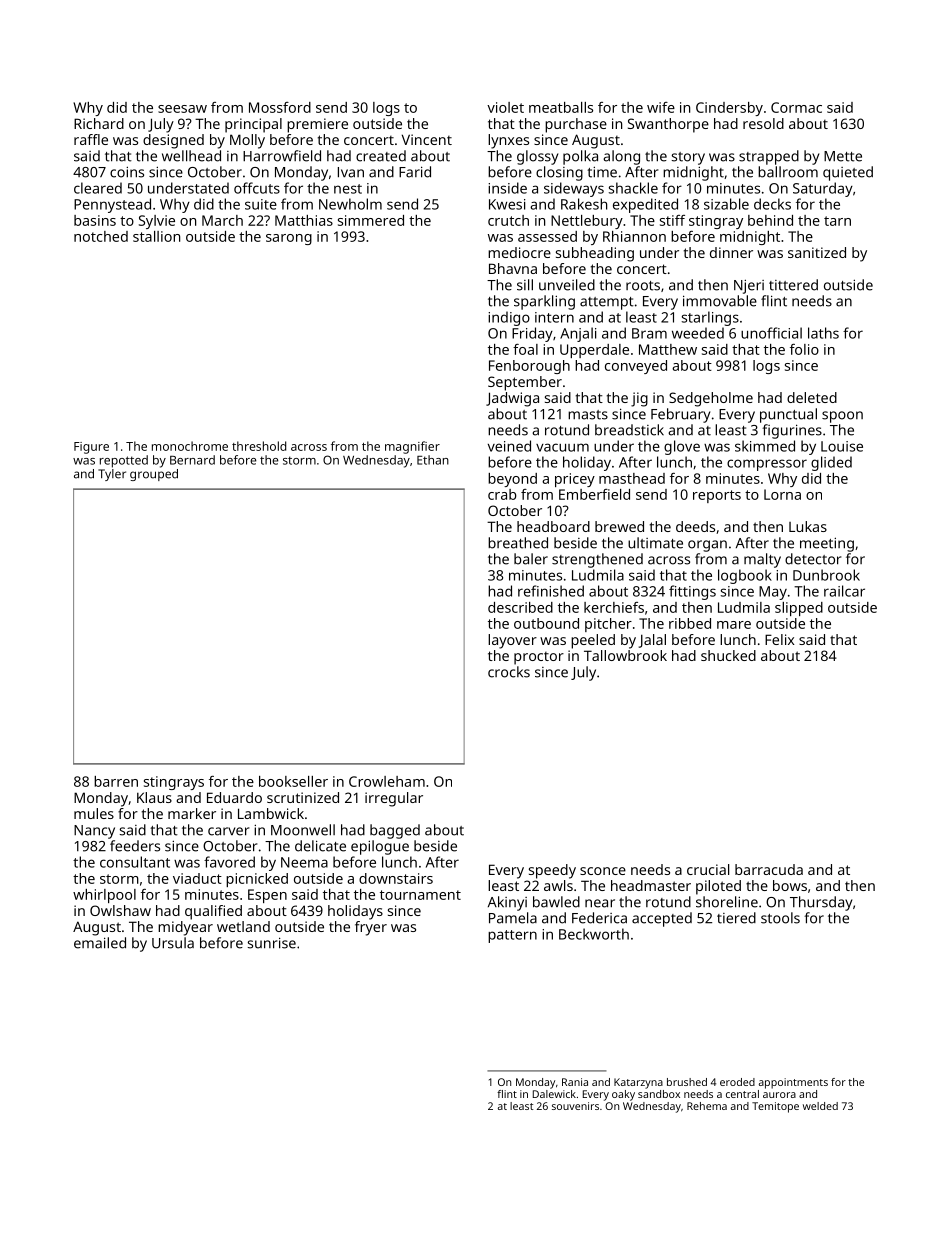  I want to click on compressor, so click(767, 465).
